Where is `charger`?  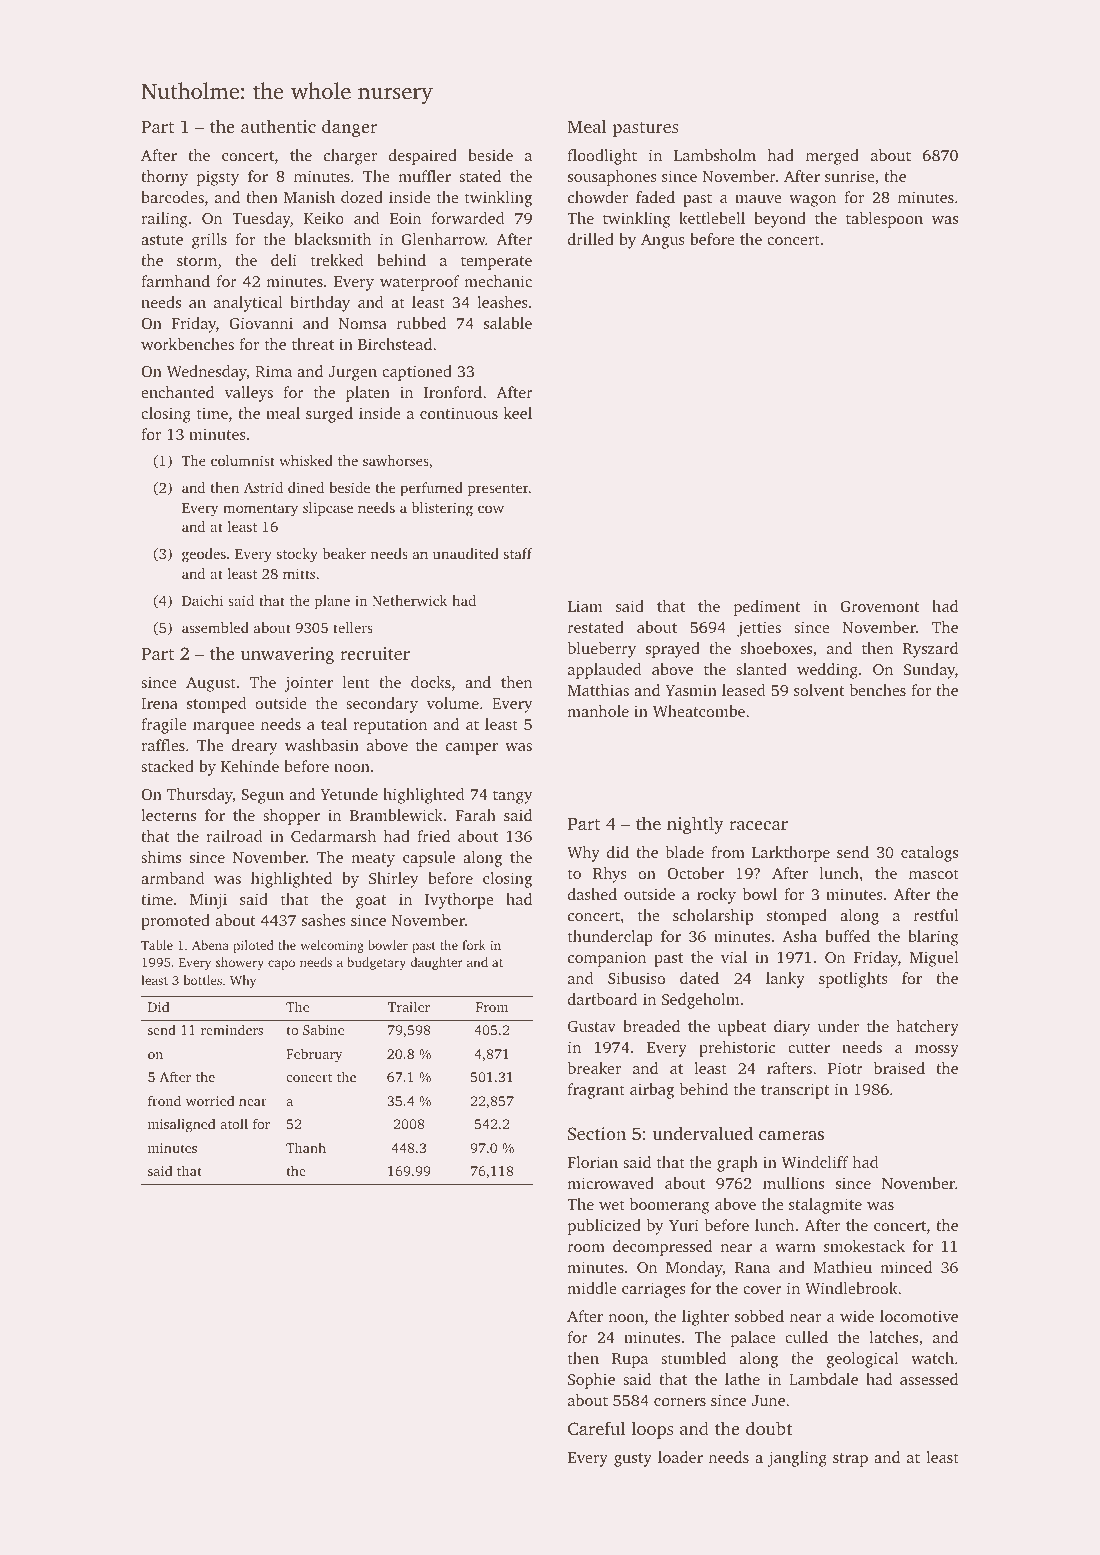
charger is located at coordinates (350, 157).
